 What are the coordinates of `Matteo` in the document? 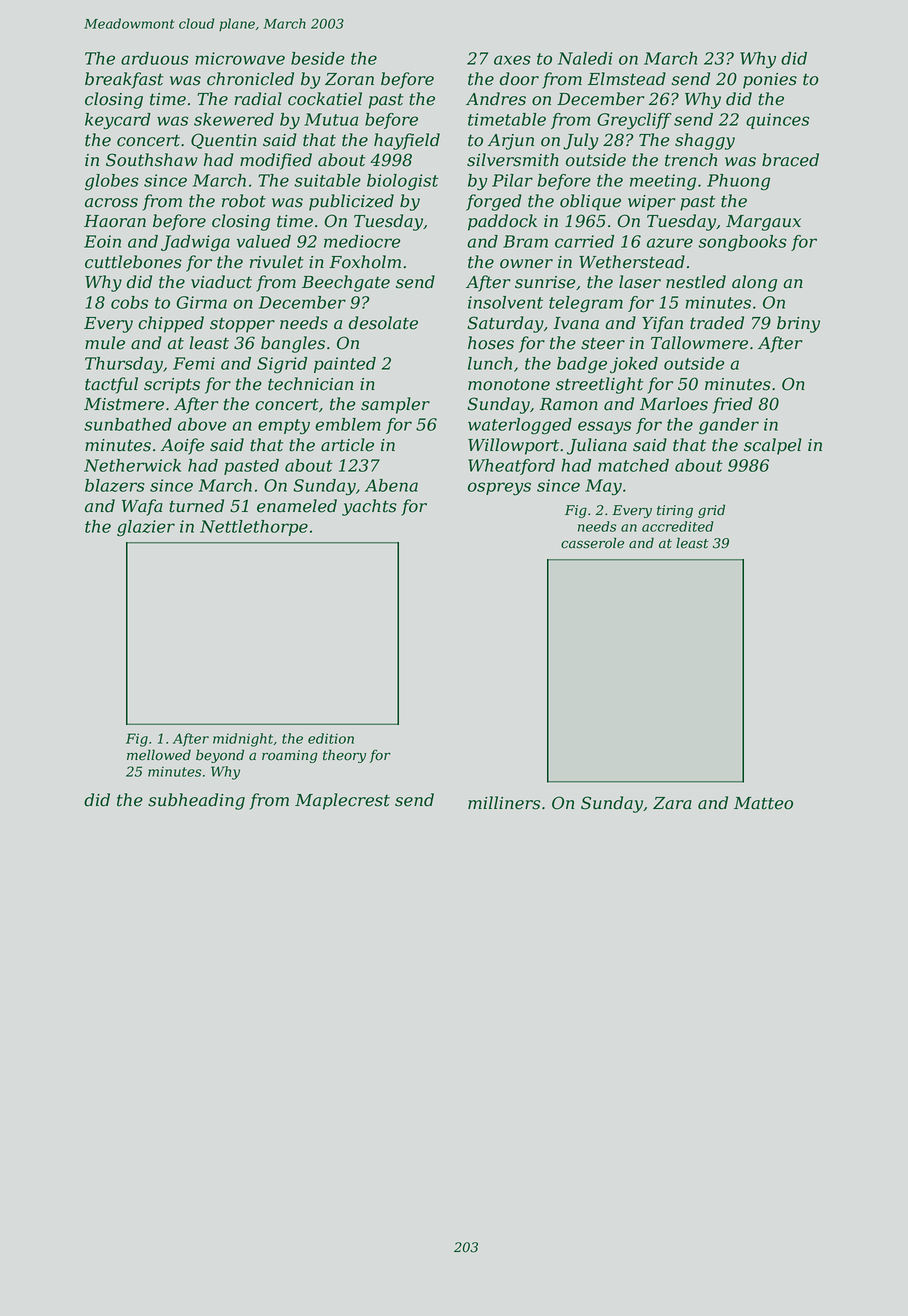 It's located at (763, 803).
